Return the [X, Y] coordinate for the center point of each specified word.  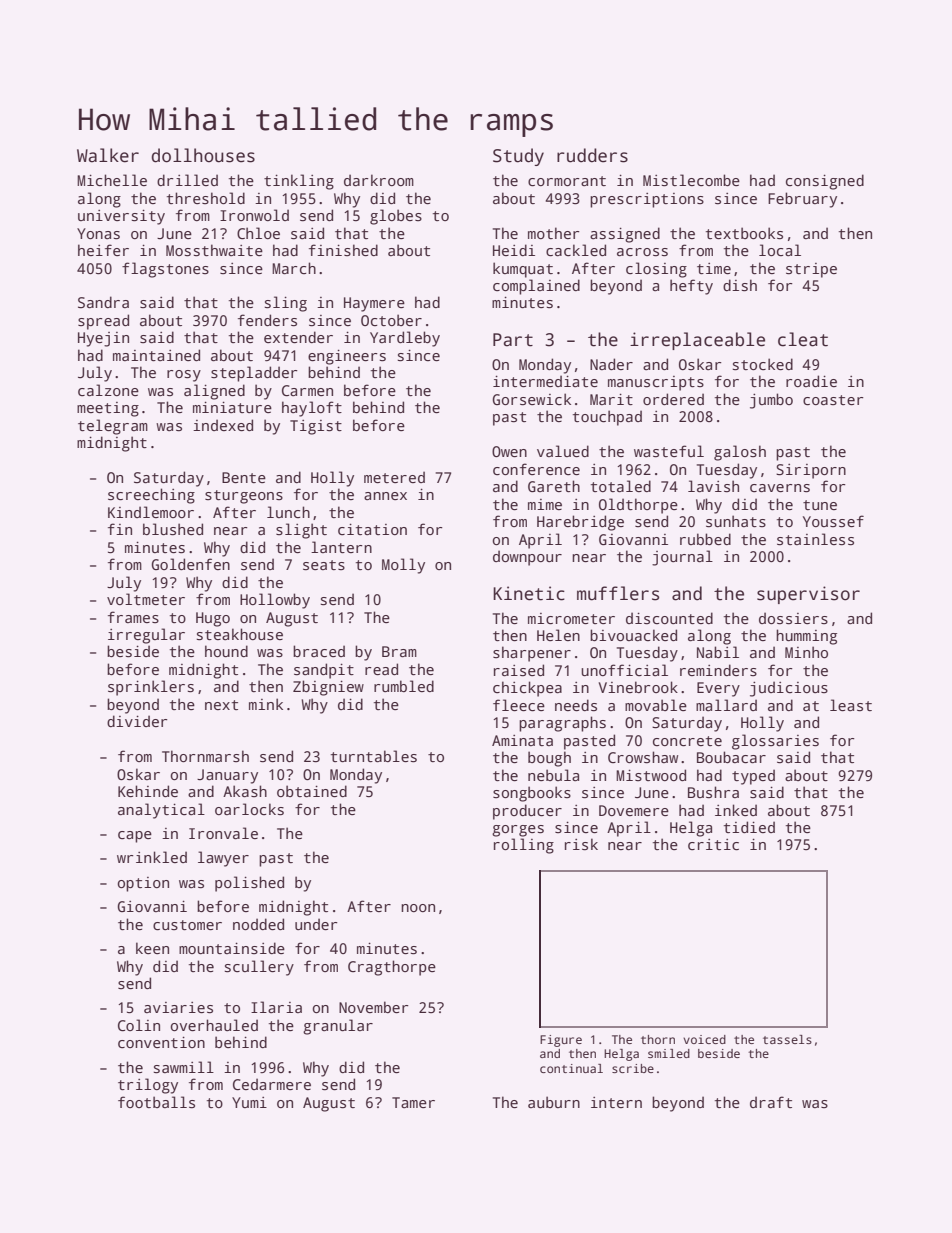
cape [135, 837]
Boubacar [731, 757]
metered [394, 477]
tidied [749, 827]
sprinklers [151, 688]
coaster [833, 400]
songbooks [532, 794]
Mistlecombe [691, 180]
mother [554, 233]
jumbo [771, 401]
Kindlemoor [151, 512]
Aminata [522, 740]
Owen [509, 451]
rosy [184, 376]
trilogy [148, 1086]
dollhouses [203, 155]
